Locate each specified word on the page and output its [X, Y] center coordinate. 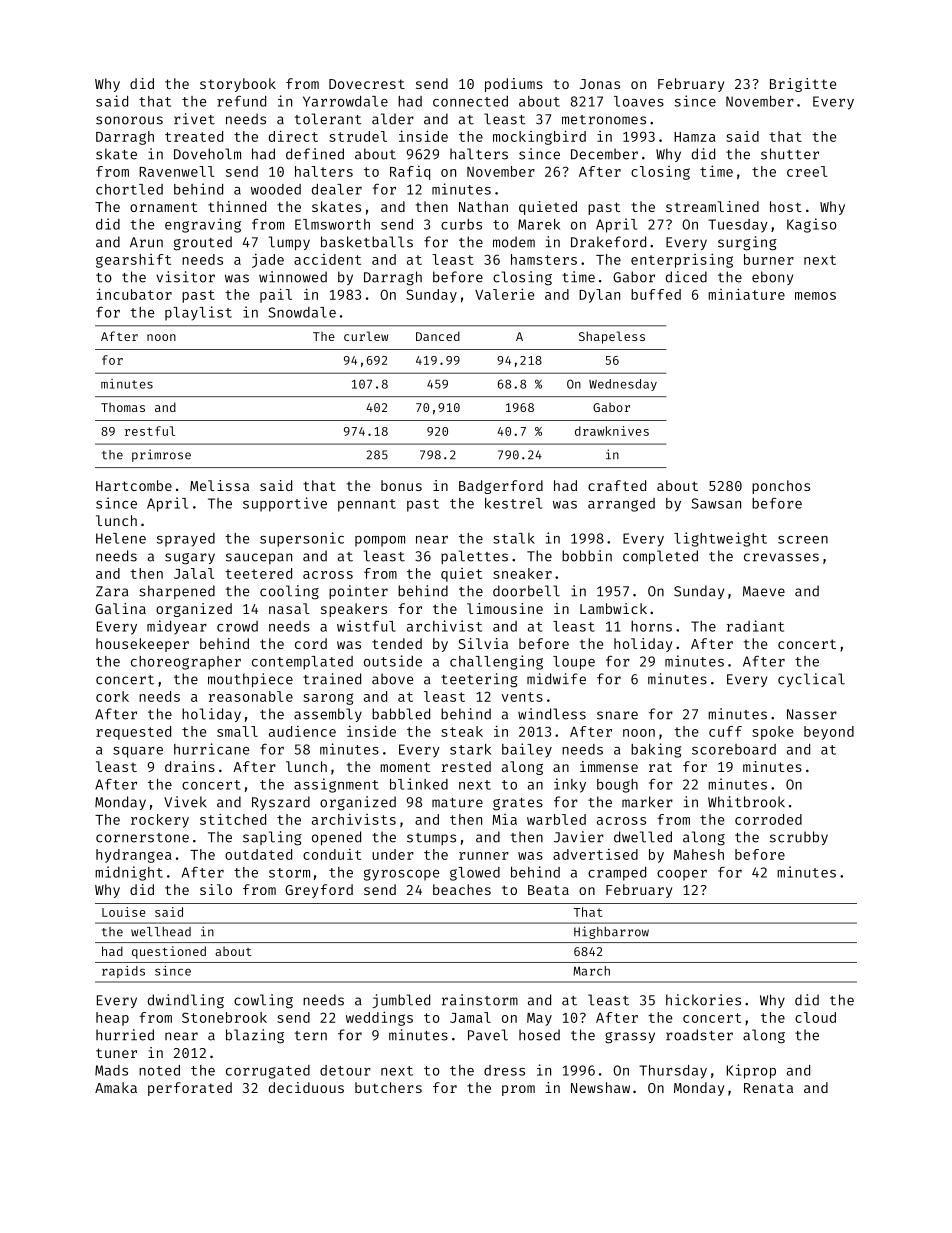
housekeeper [142, 645]
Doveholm [207, 154]
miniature [746, 294]
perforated [190, 1089]
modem [514, 242]
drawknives [612, 431]
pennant [367, 505]
